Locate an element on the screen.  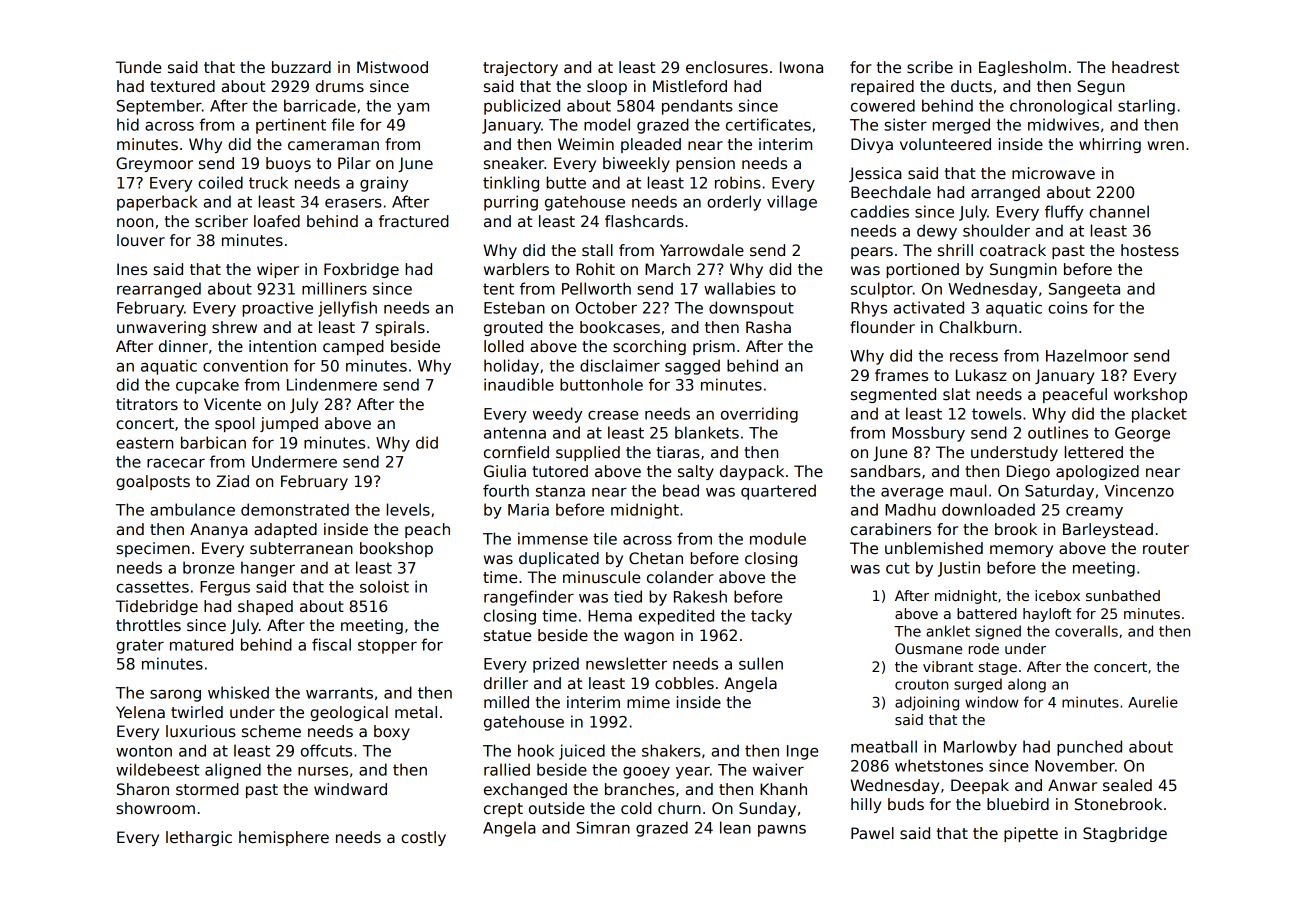
enclosures is located at coordinates (727, 67).
